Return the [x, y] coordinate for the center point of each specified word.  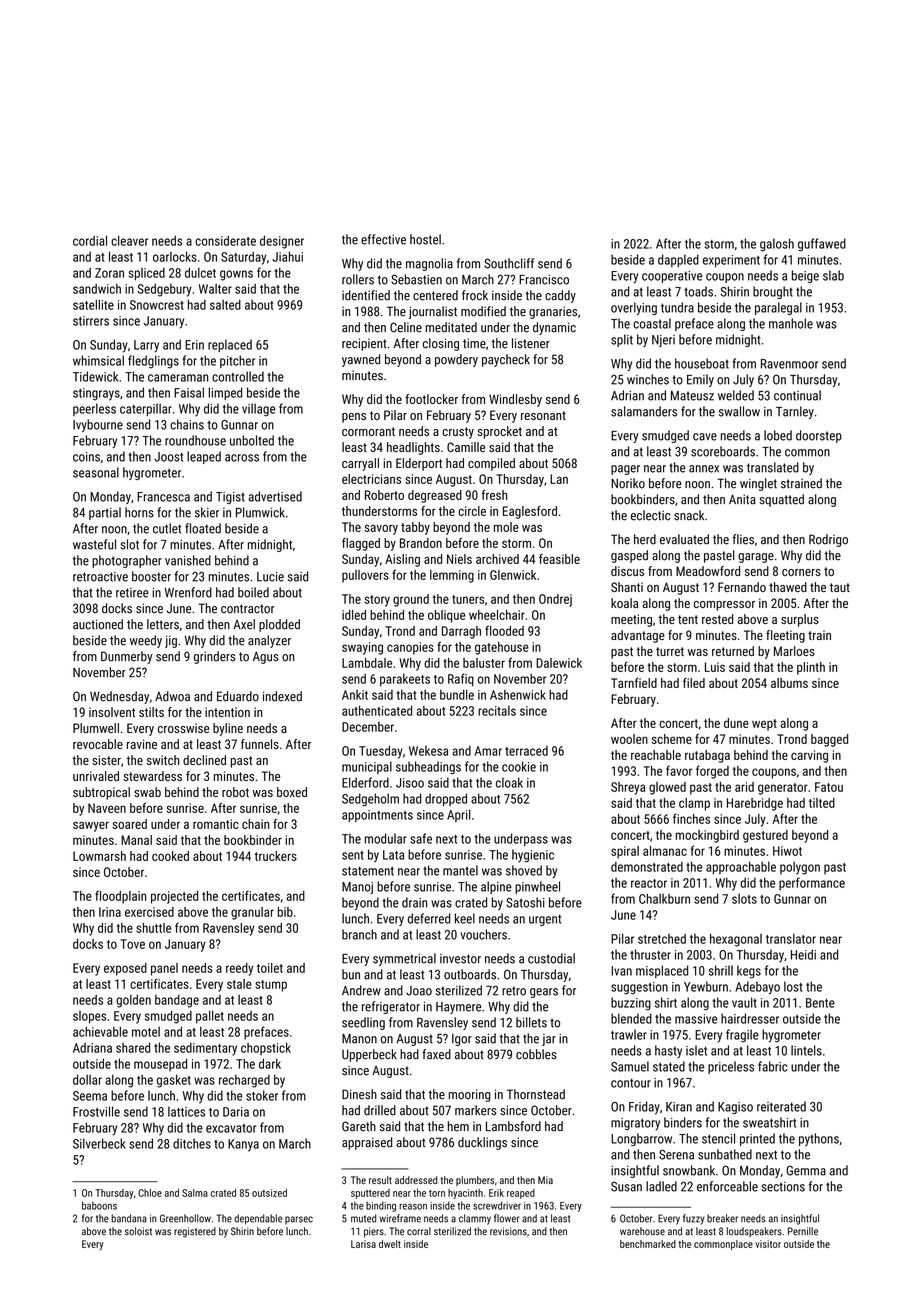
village [258, 410]
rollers [358, 279]
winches [648, 379]
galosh [777, 245]
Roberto [384, 495]
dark [270, 1063]
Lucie [270, 577]
